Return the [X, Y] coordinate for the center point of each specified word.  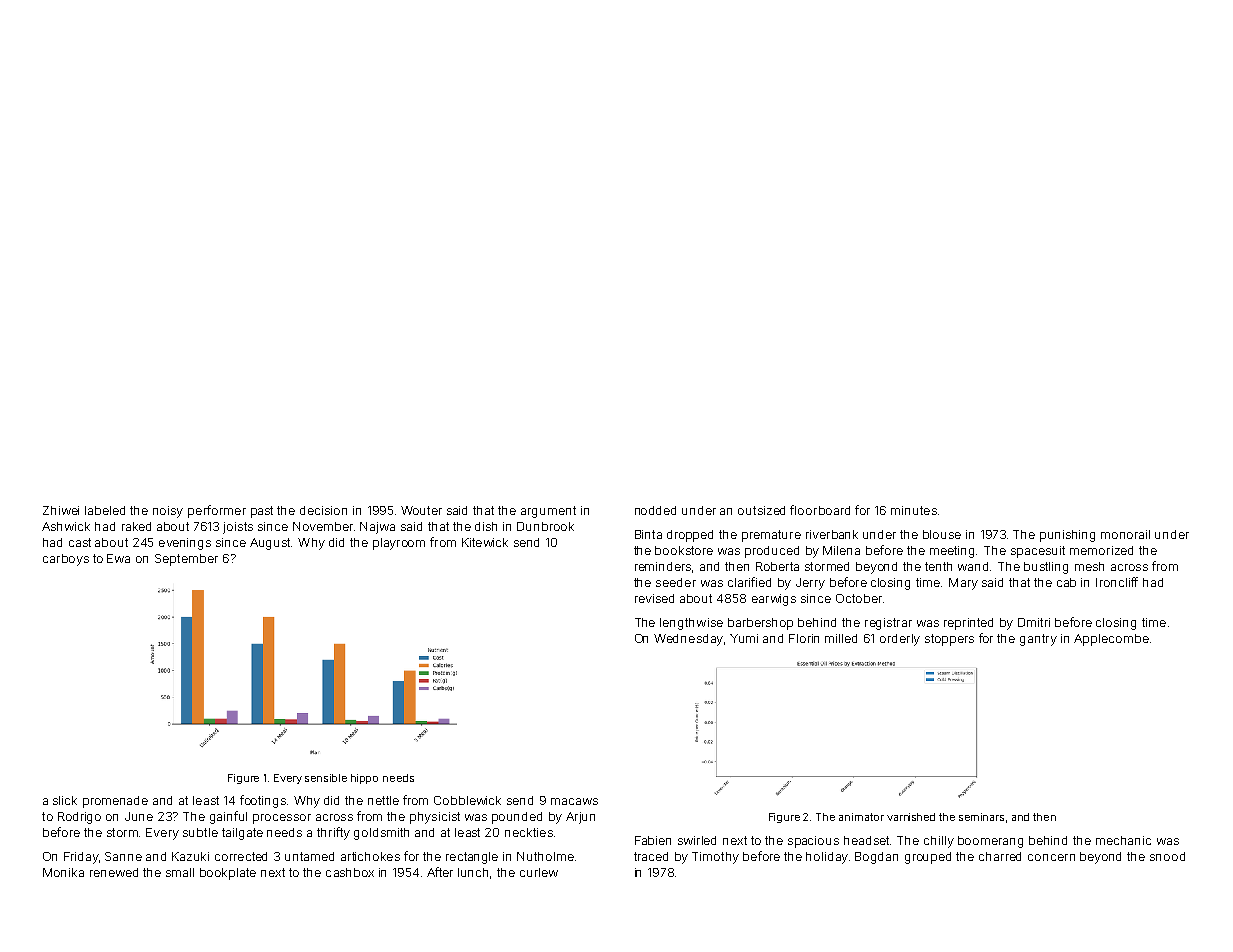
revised [654, 598]
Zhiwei [61, 510]
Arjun [580, 818]
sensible [326, 778]
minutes [914, 510]
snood [1167, 856]
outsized [761, 510]
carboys [66, 560]
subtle [200, 832]
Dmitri [1034, 622]
